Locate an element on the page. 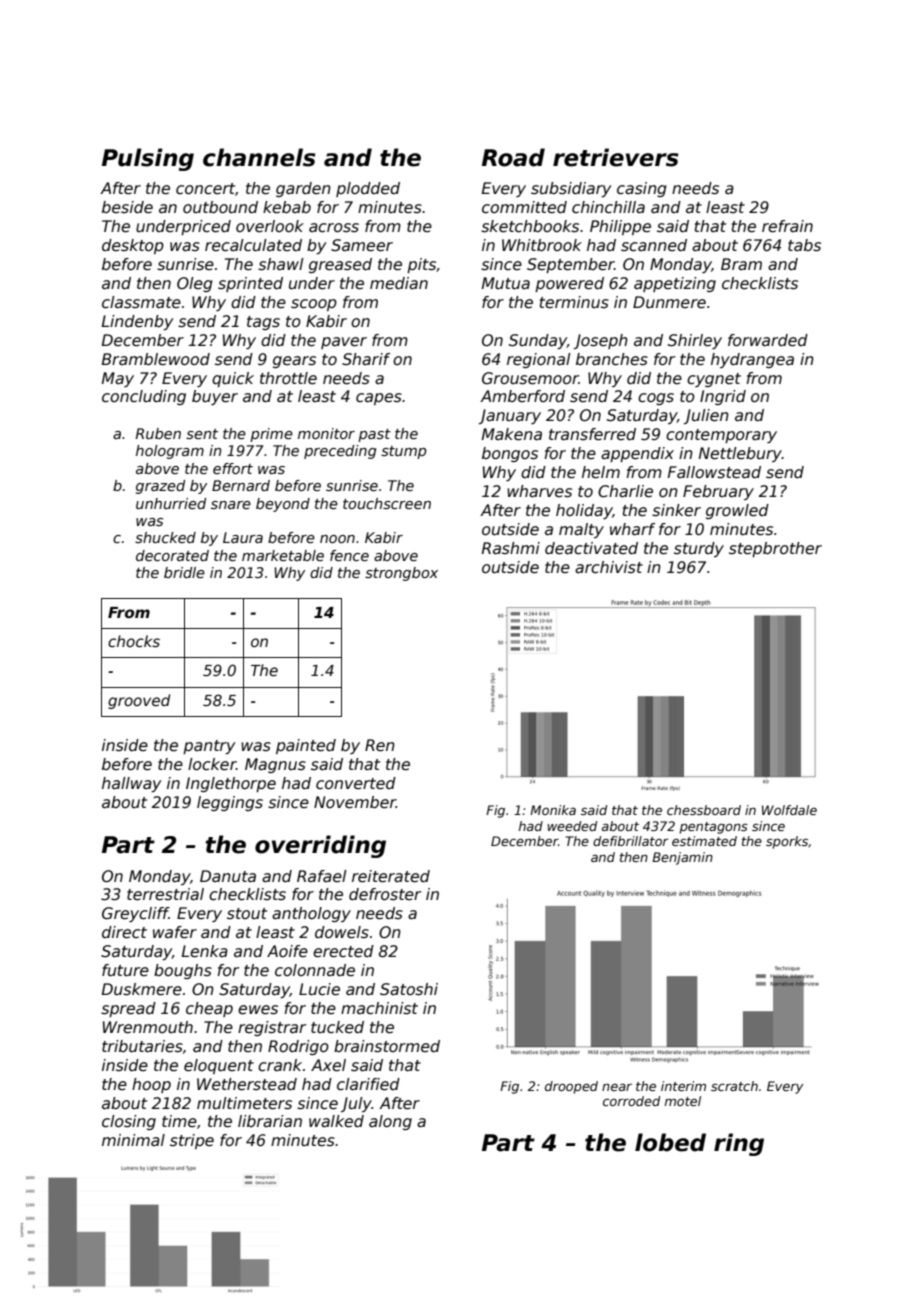 The image size is (924, 1314). quick is located at coordinates (233, 379).
